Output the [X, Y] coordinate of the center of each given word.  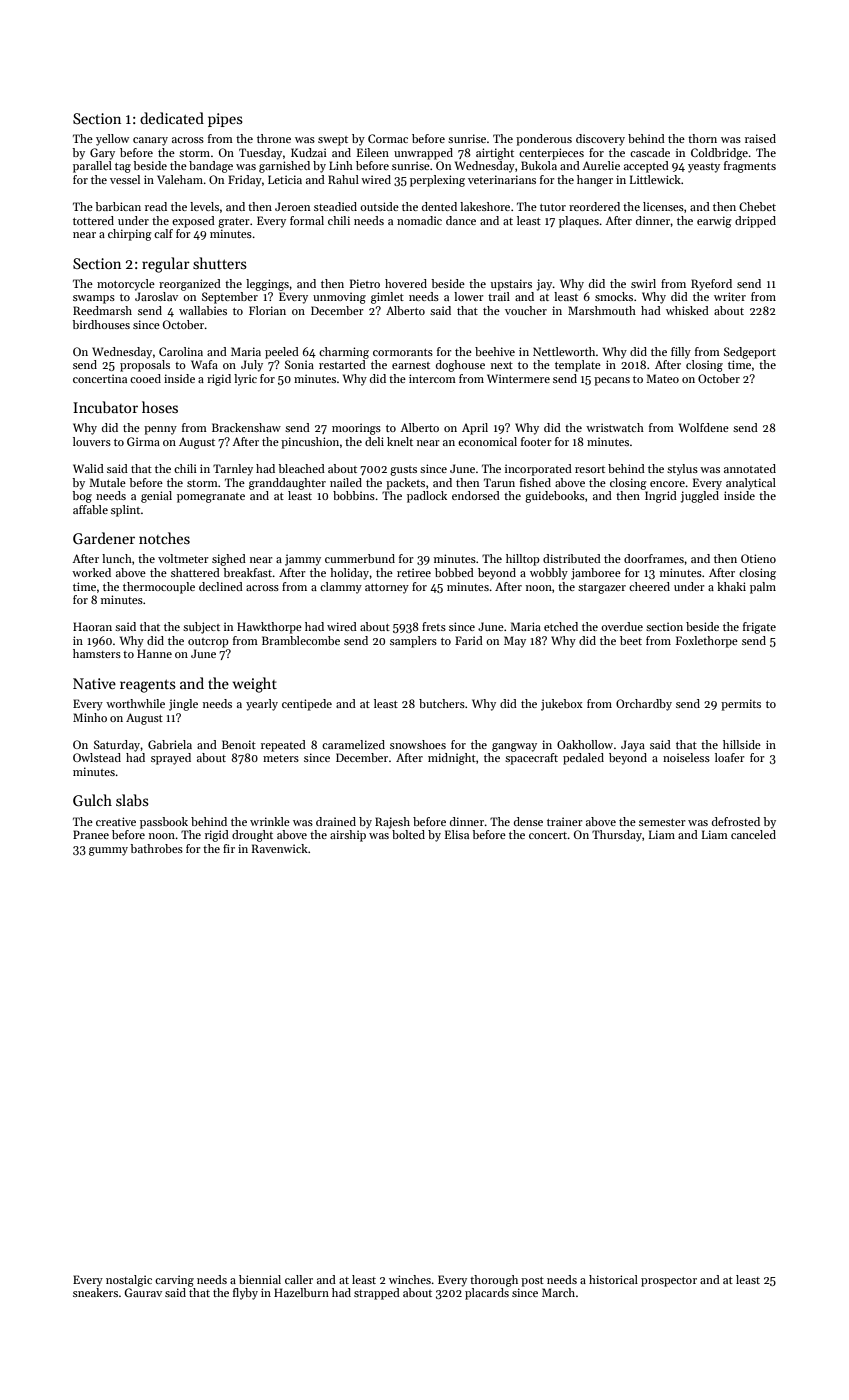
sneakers [95, 1292]
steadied [335, 206]
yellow [112, 140]
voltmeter [183, 558]
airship [348, 836]
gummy [108, 851]
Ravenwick [279, 848]
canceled [753, 834]
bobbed [454, 572]
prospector [669, 1282]
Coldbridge [719, 154]
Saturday [117, 746]
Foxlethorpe [707, 642]
